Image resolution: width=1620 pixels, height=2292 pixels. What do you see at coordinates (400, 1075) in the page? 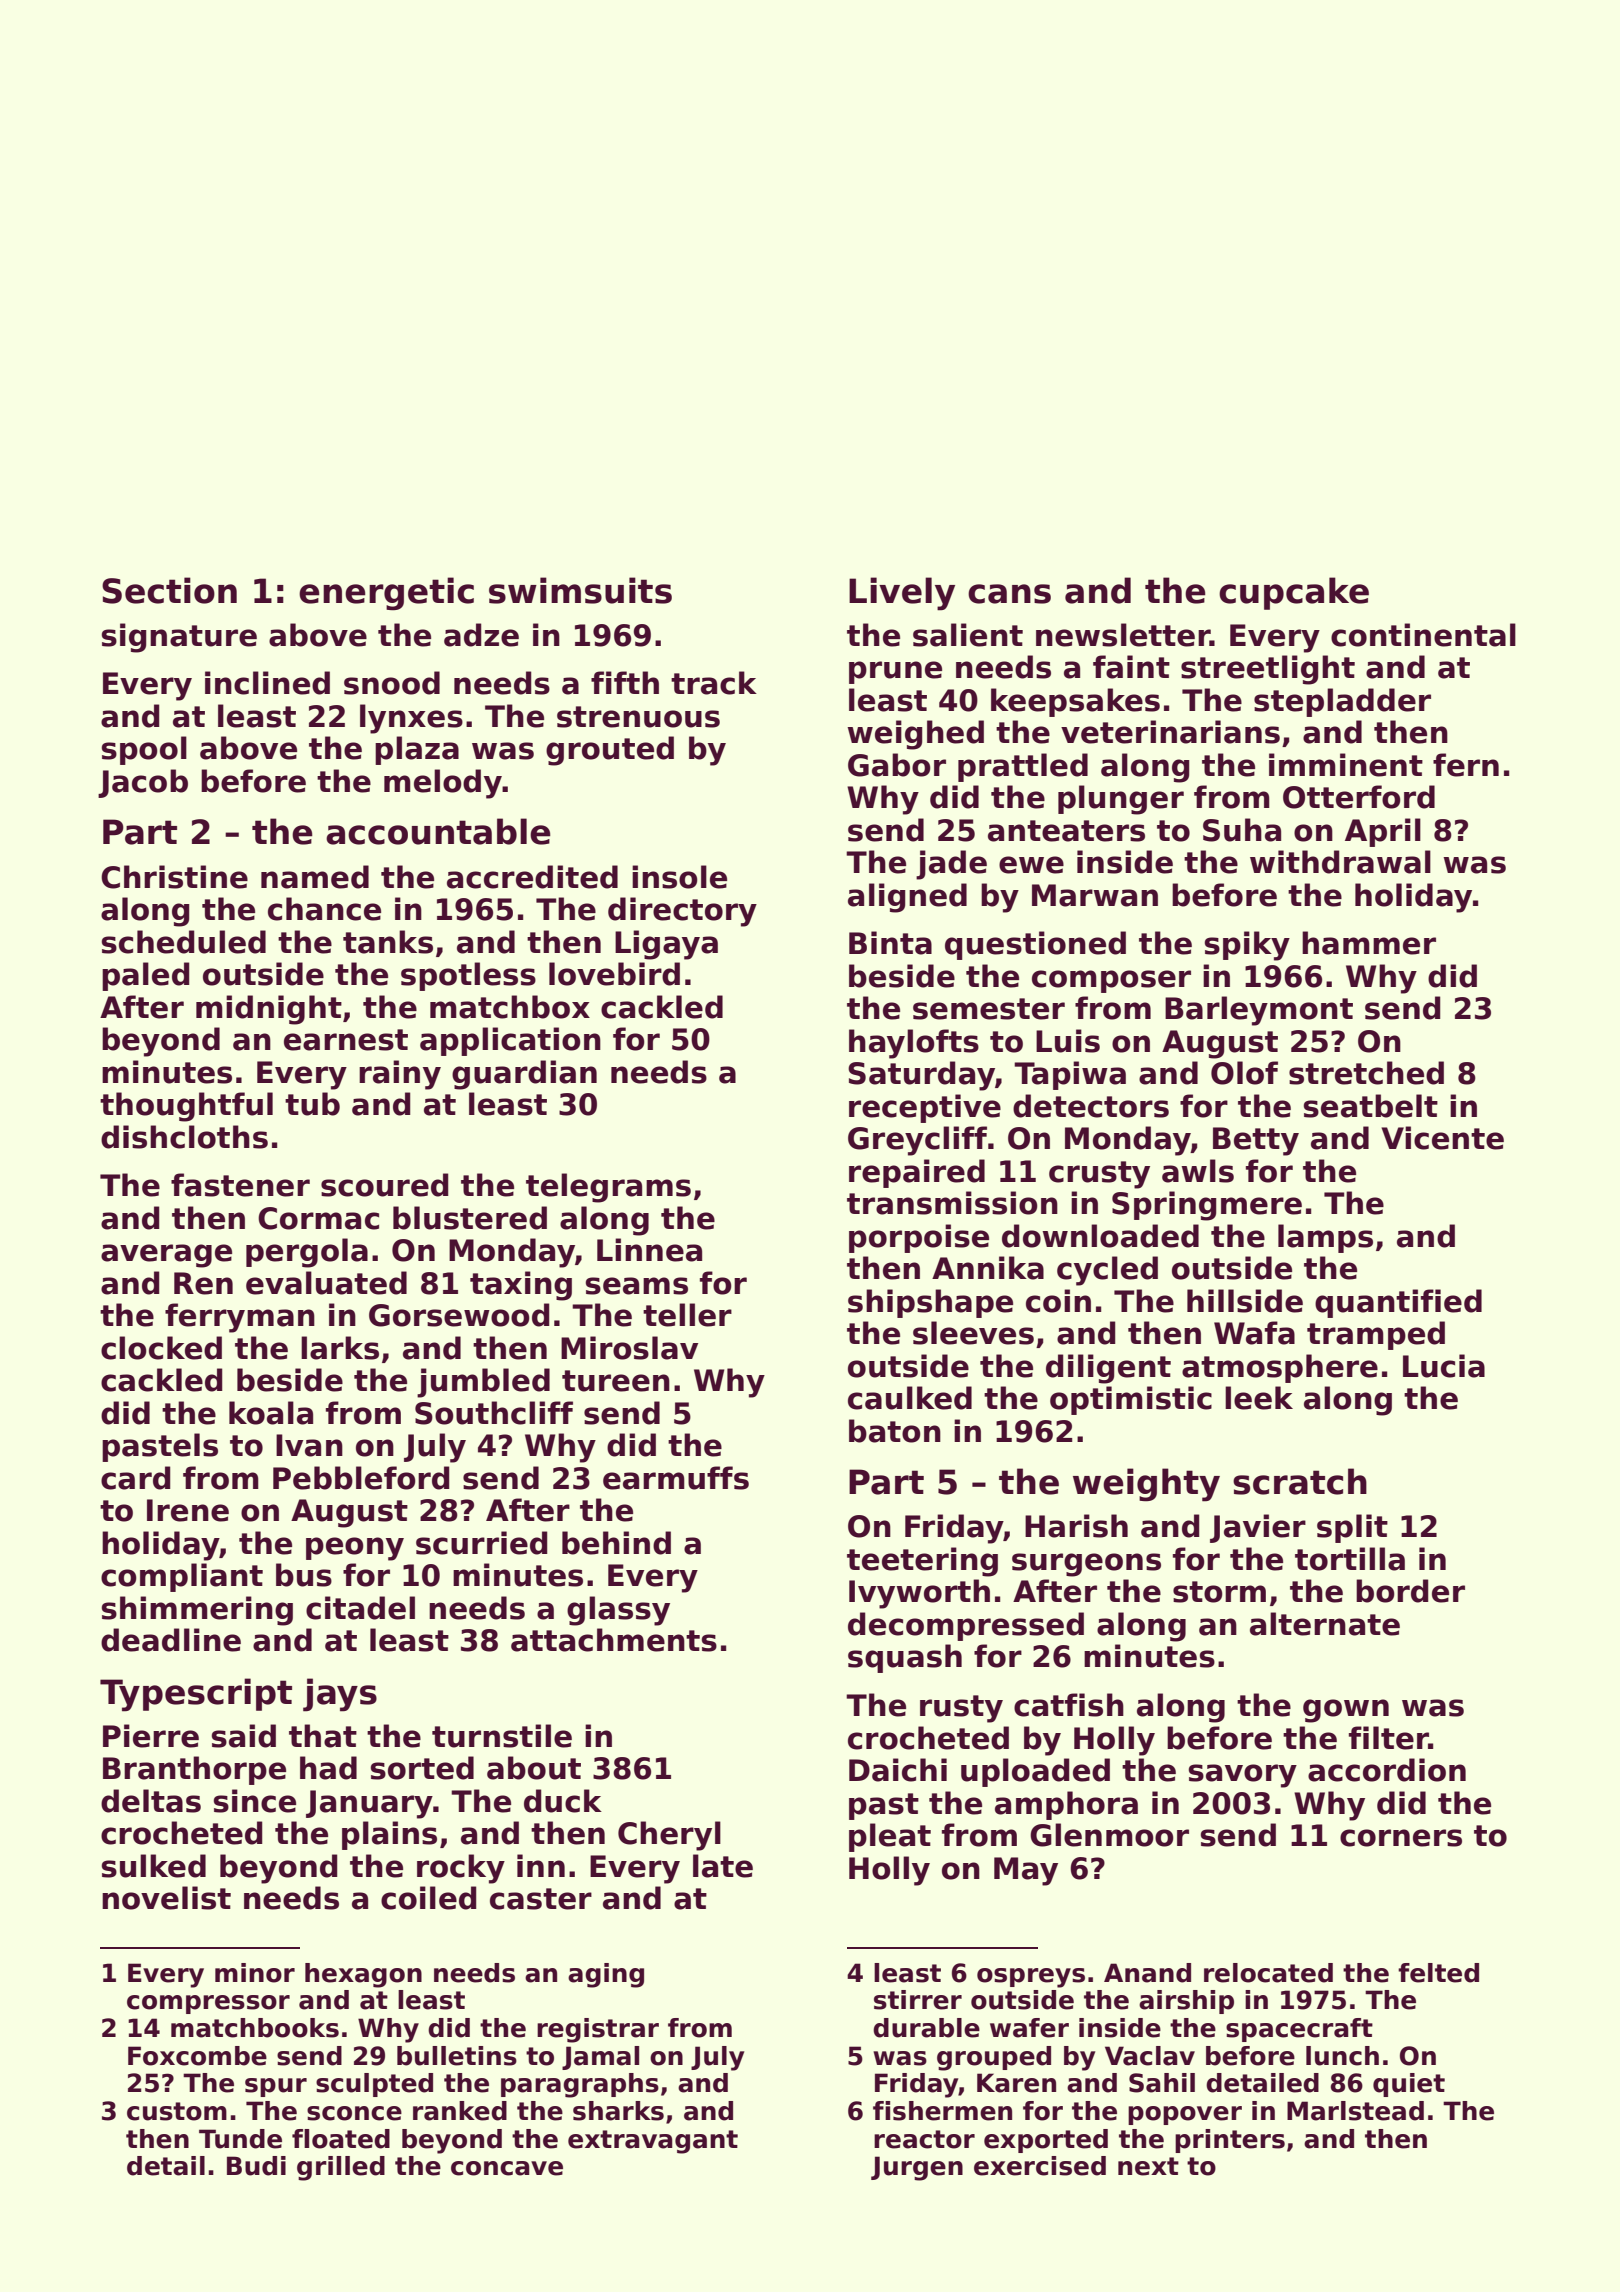
I see `rainy` at bounding box center [400, 1075].
